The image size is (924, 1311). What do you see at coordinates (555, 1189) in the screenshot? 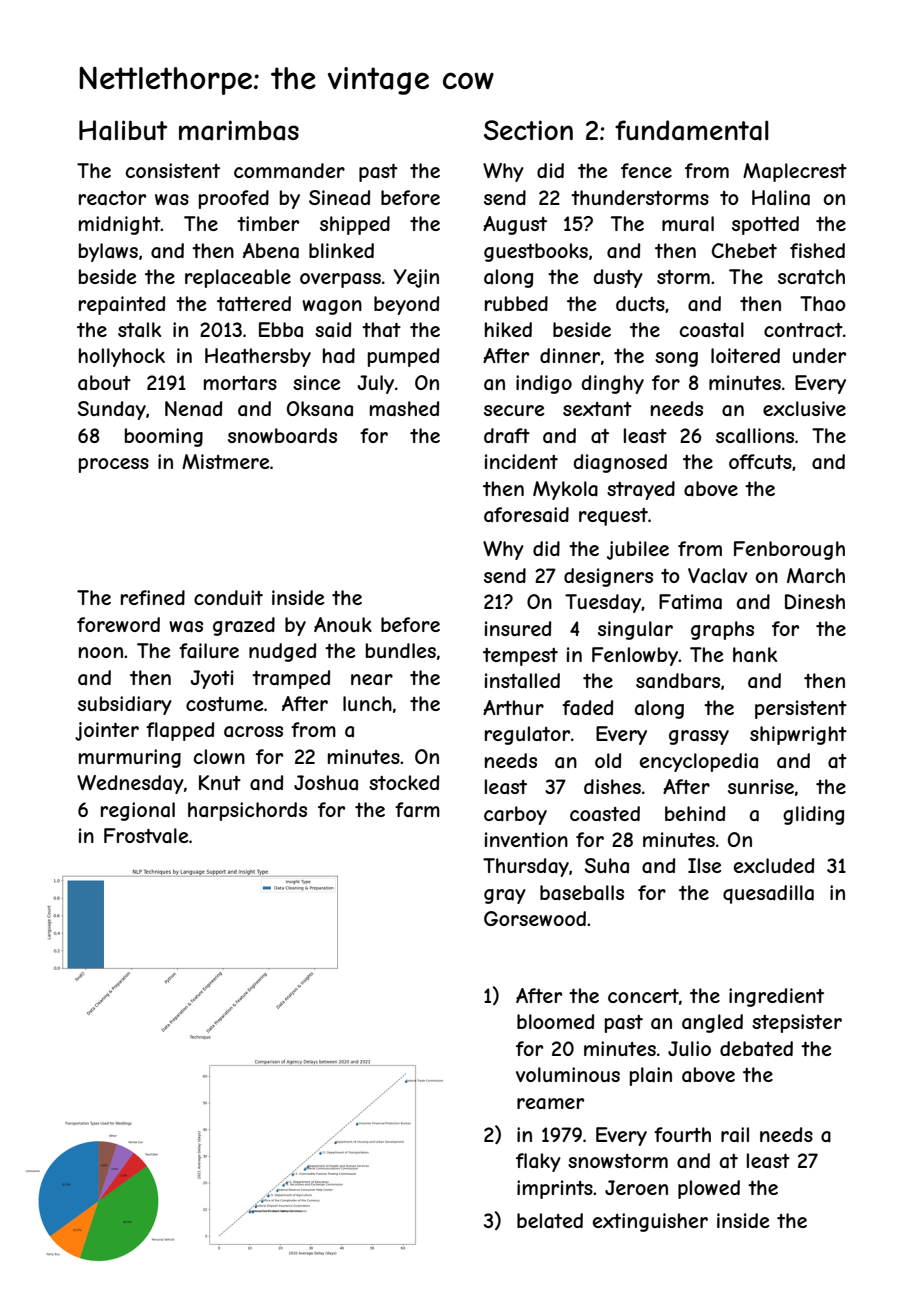
I see `imprints` at bounding box center [555, 1189].
